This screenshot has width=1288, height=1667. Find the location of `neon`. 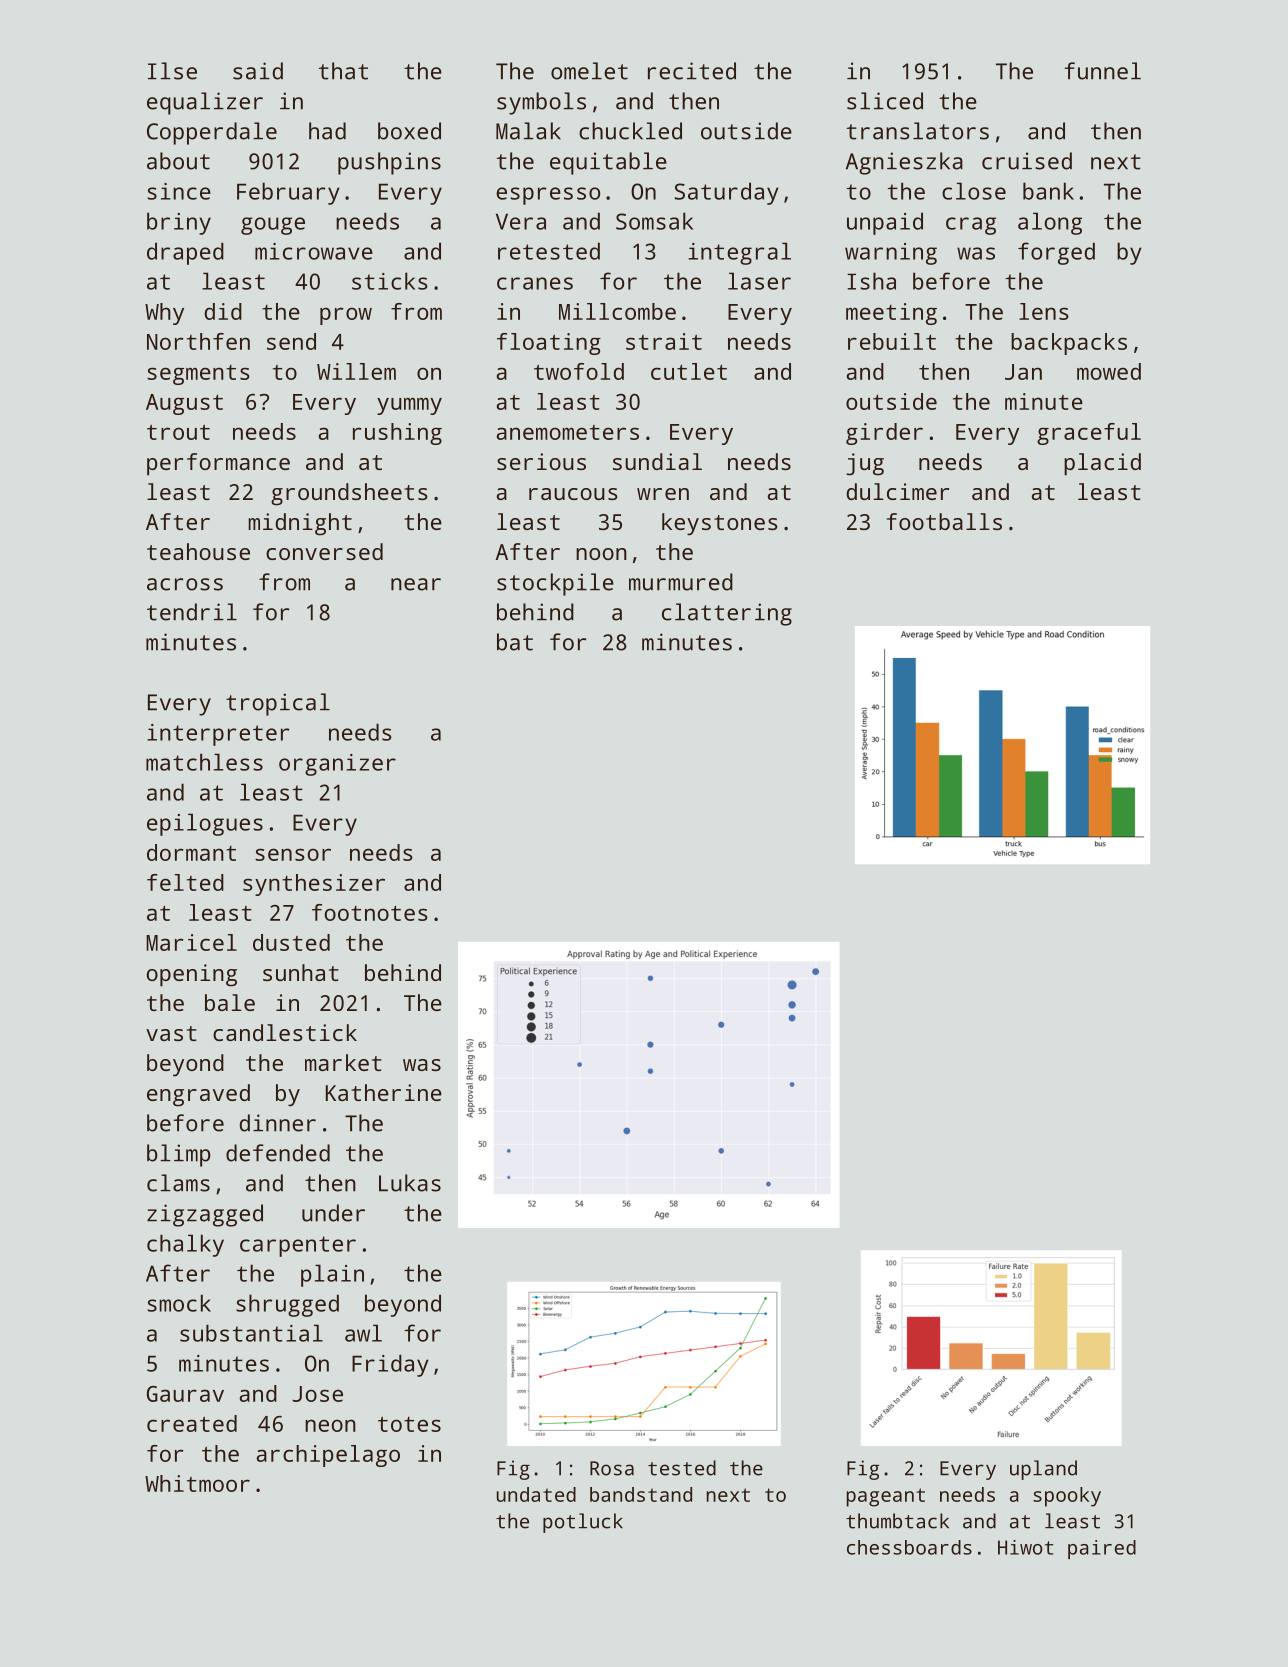

neon is located at coordinates (330, 1425).
